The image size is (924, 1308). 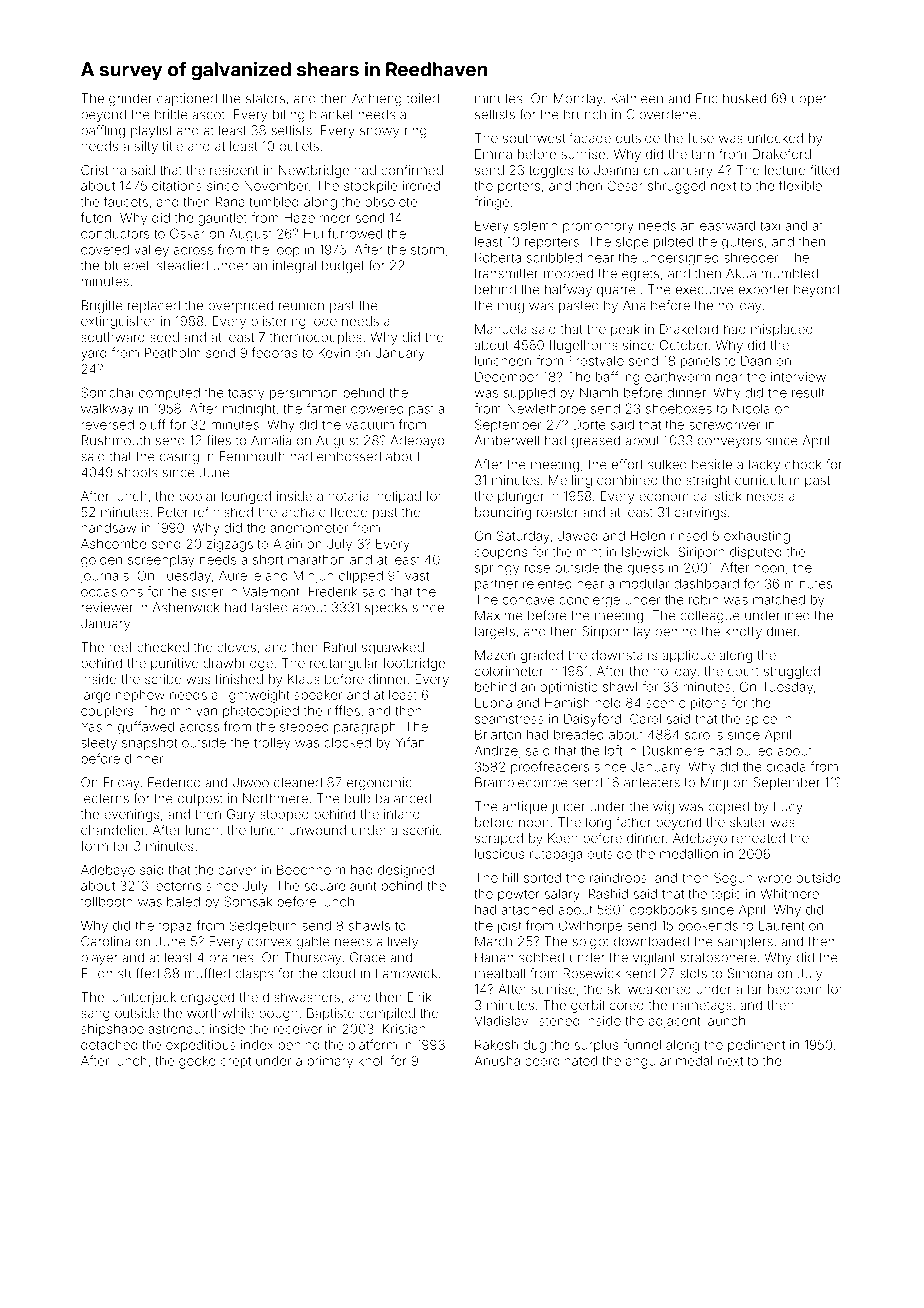 I want to click on Whitmere, so click(x=789, y=894).
